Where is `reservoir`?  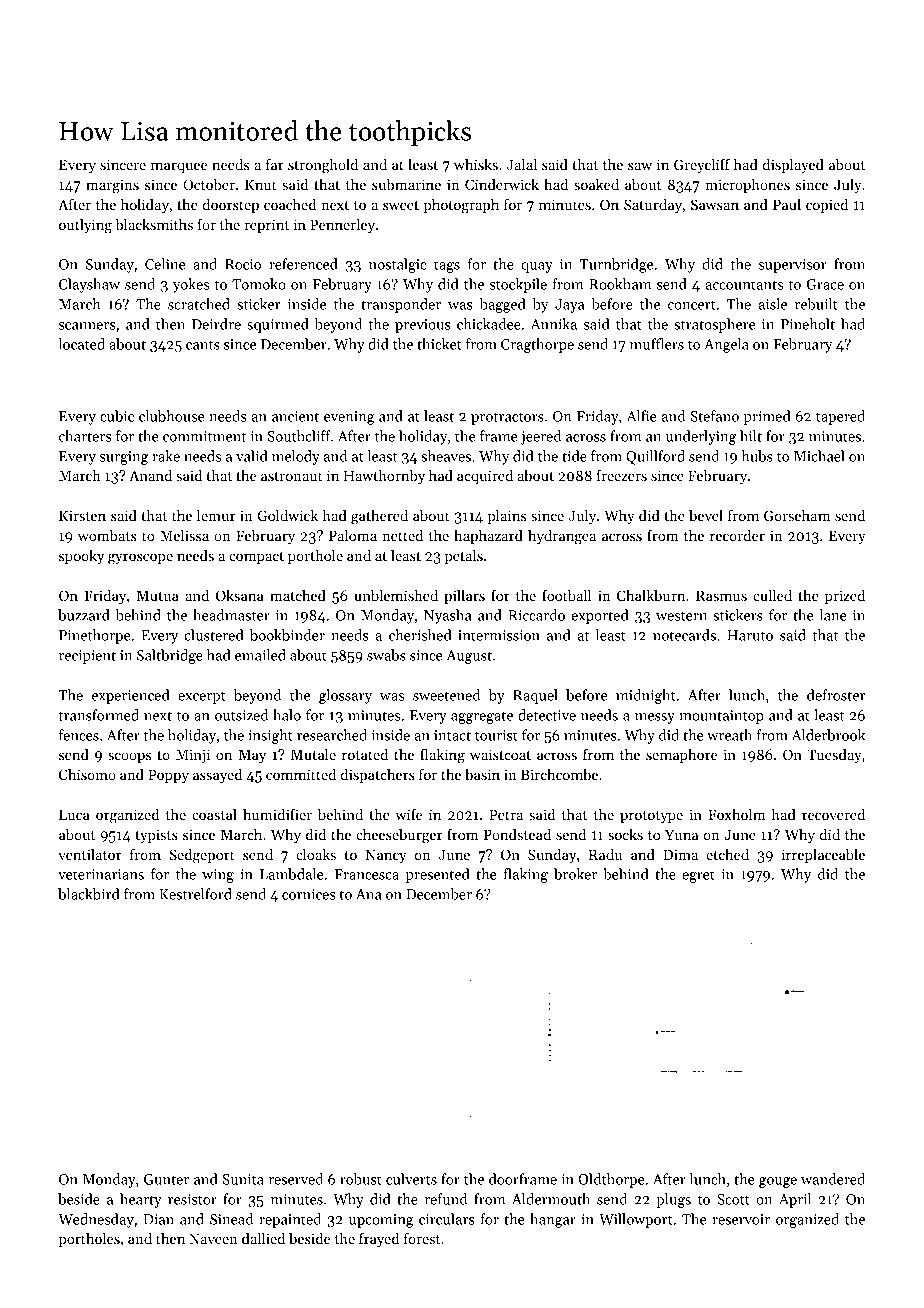 reservoir is located at coordinates (741, 1219).
